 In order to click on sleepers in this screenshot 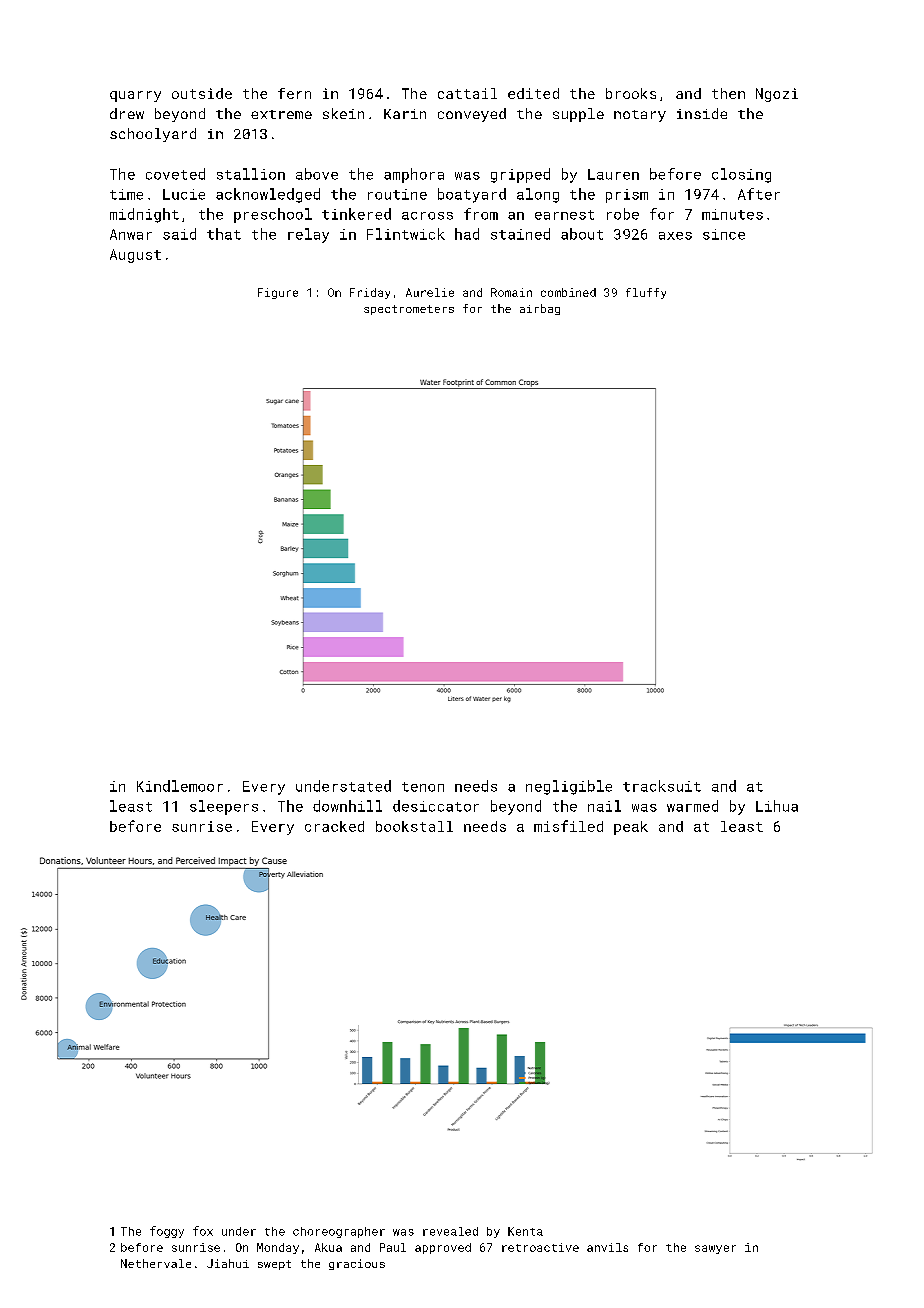, I will do `click(224, 807)`.
